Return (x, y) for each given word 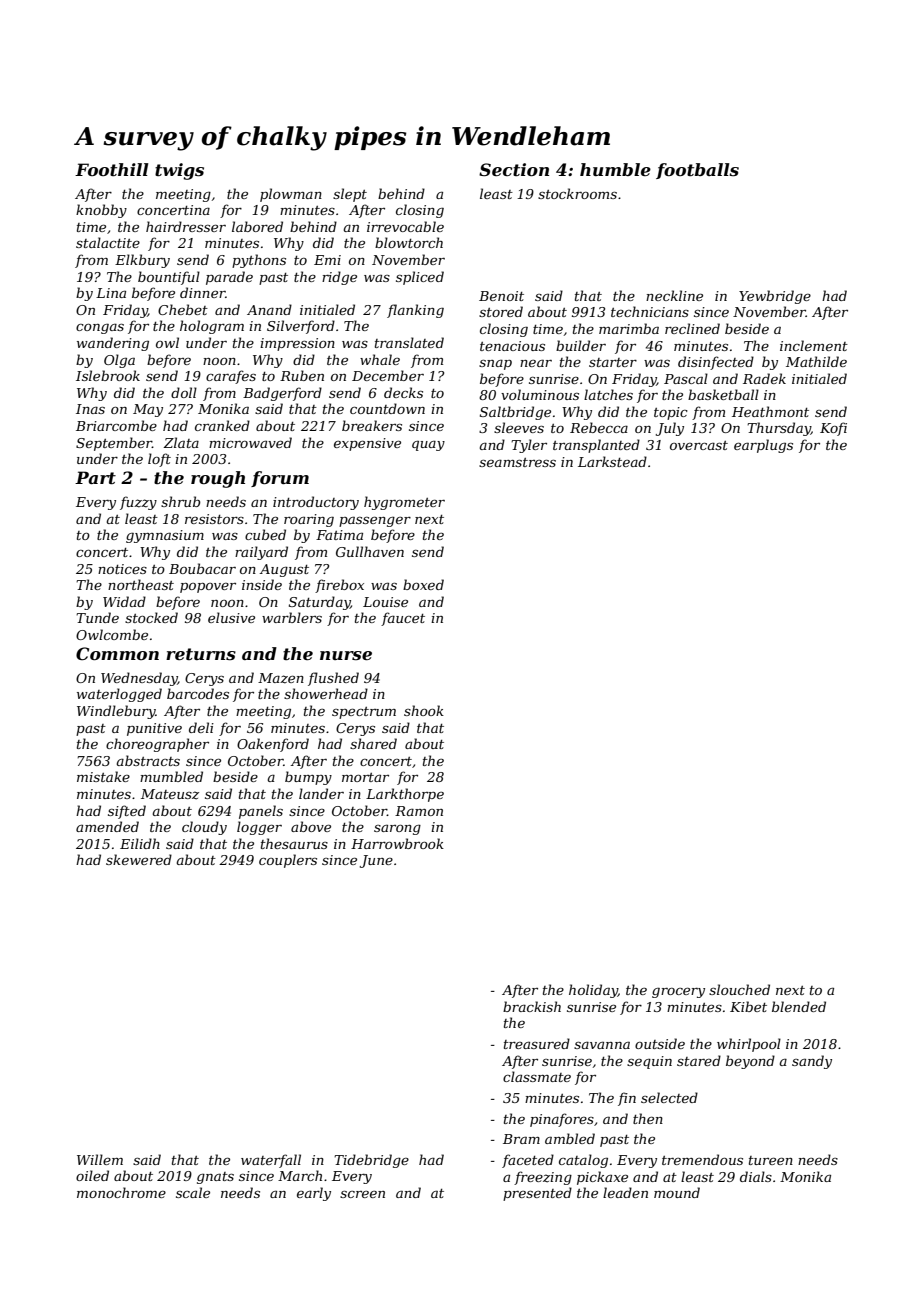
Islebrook (108, 375)
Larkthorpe (405, 795)
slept (350, 195)
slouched (739, 989)
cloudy (204, 828)
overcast (699, 445)
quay (428, 445)
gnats (215, 1178)
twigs (179, 171)
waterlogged (119, 695)
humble (615, 169)
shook (424, 710)
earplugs (763, 446)
